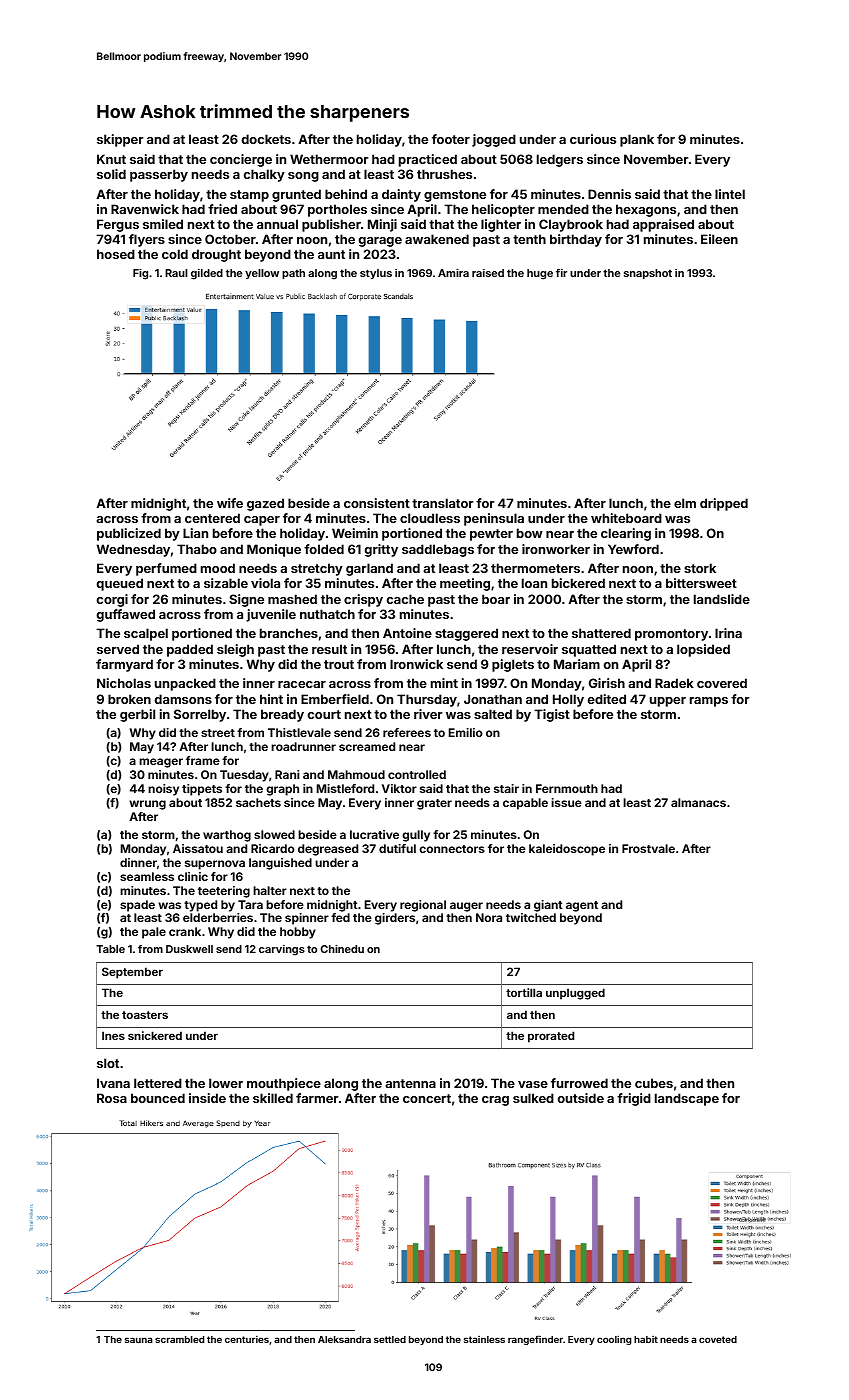  I want to click on cache, so click(405, 599).
